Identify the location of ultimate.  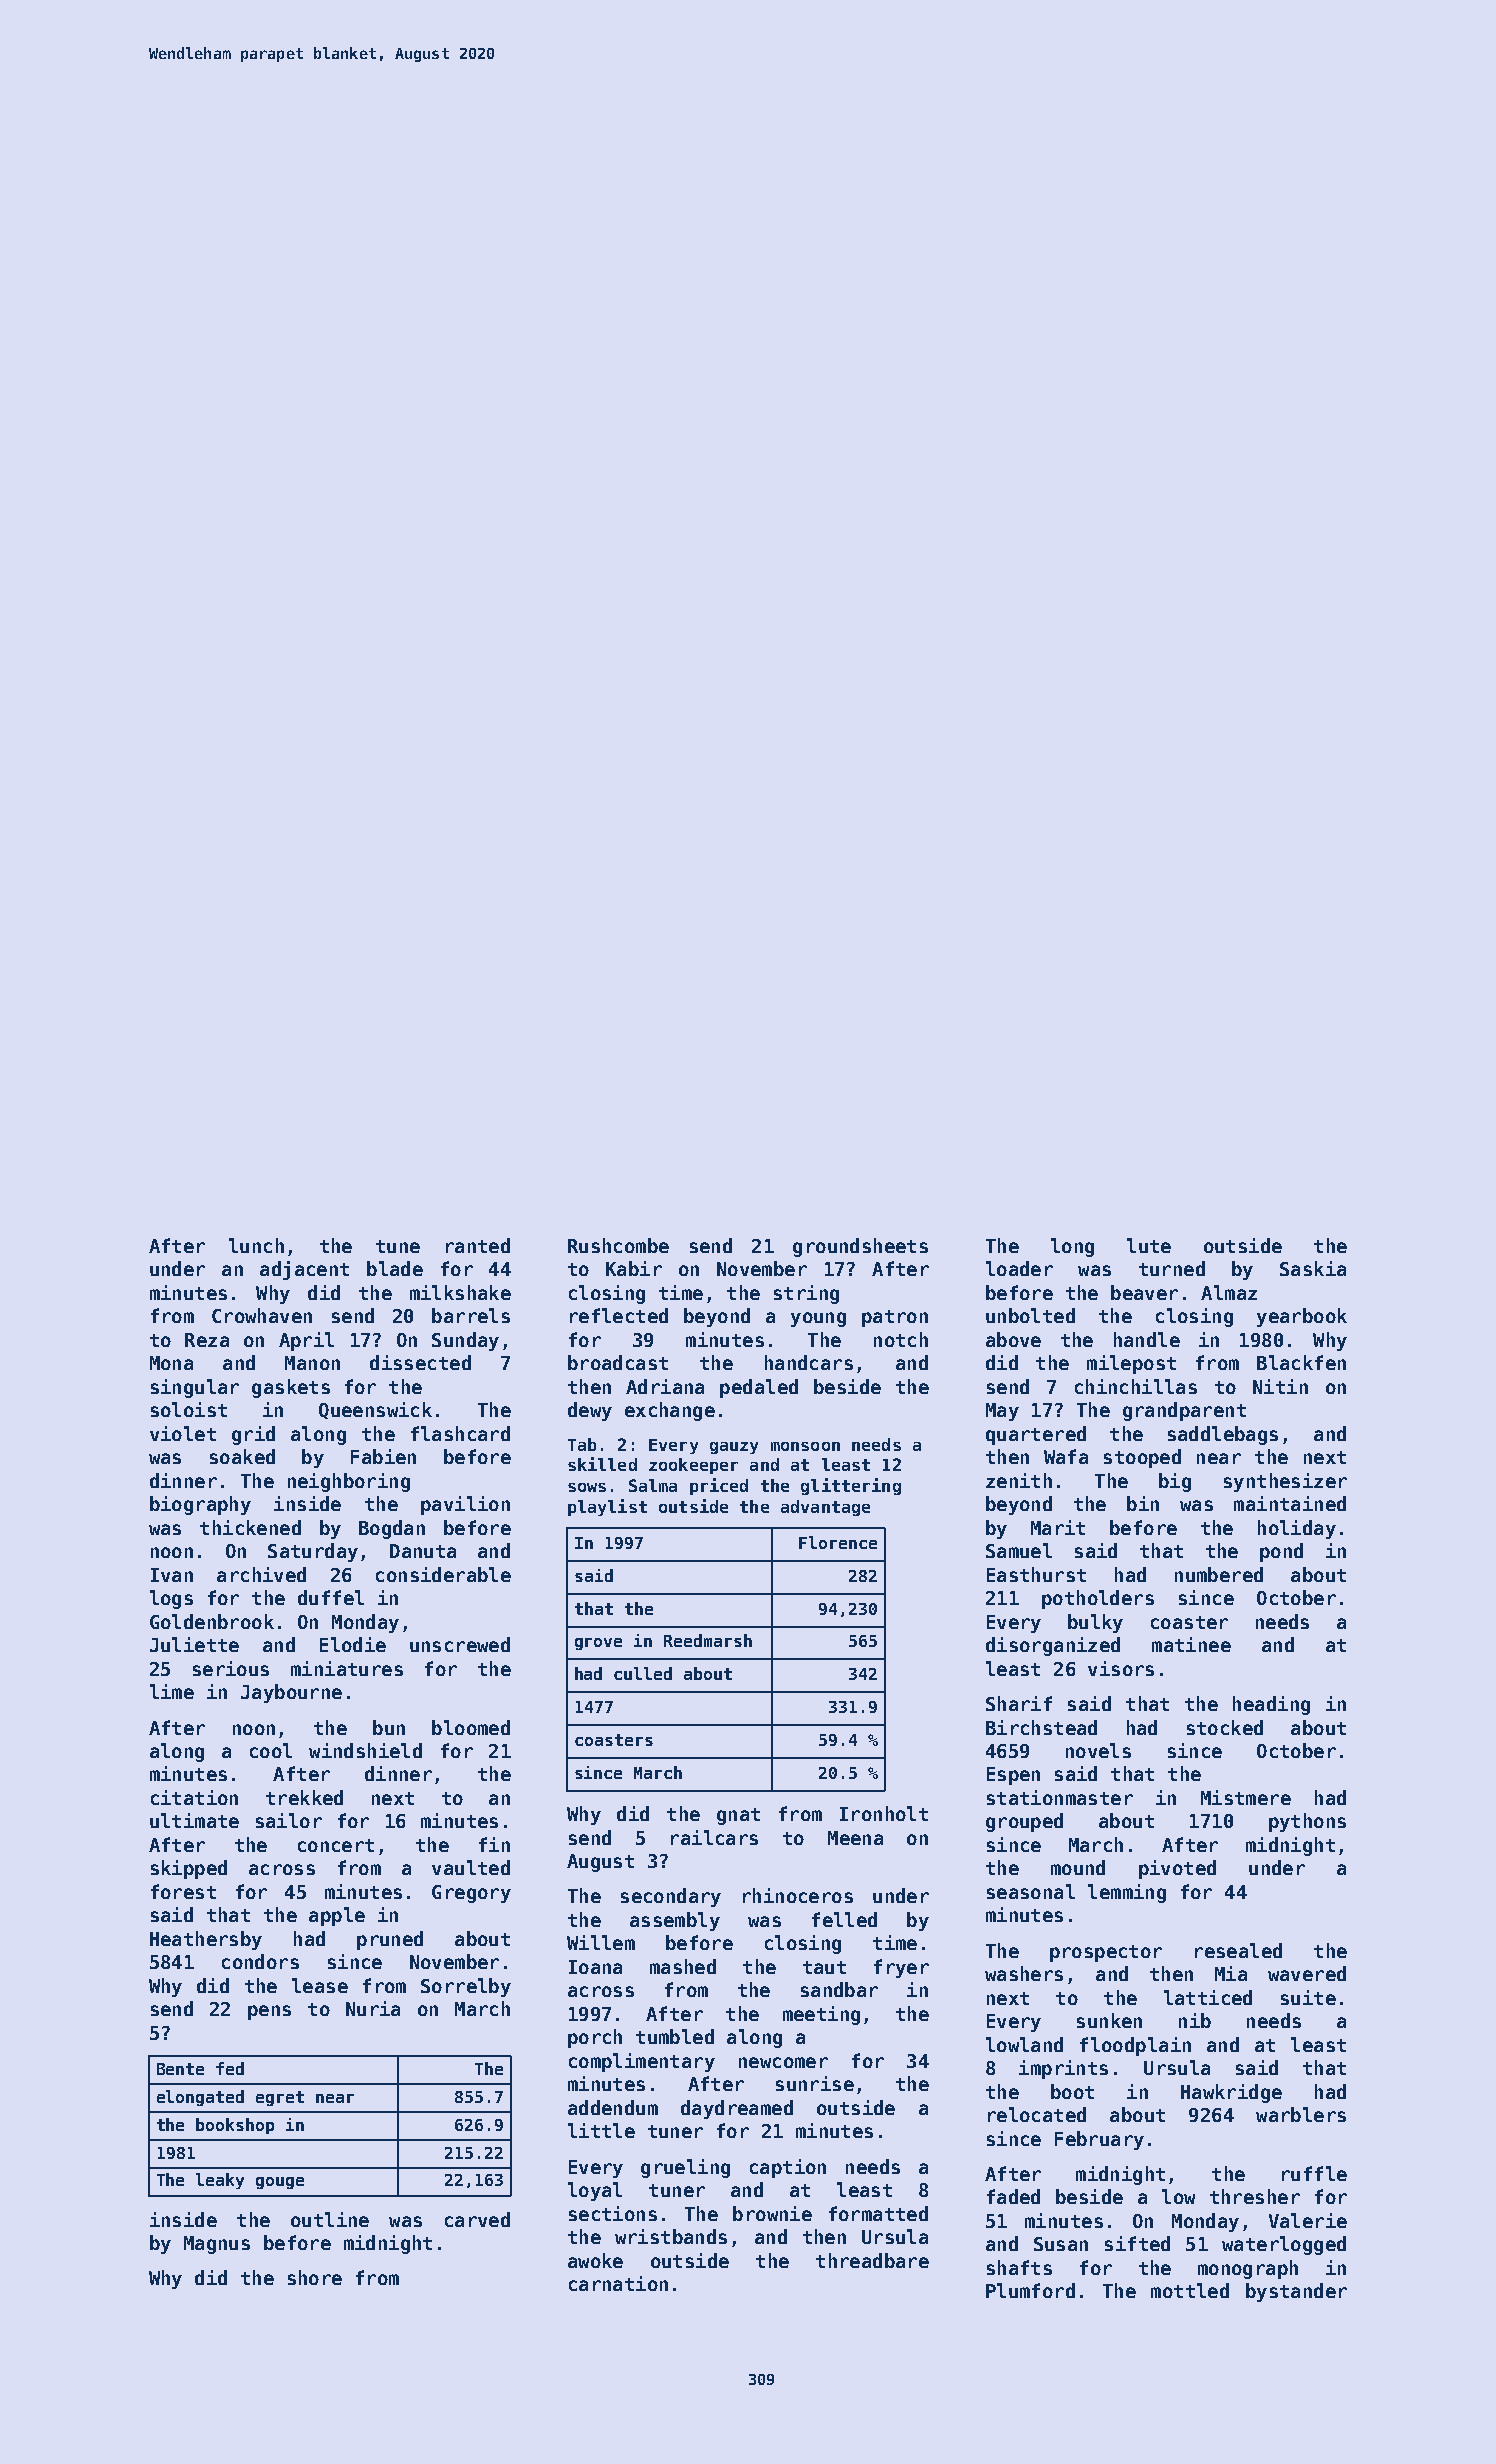
(194, 1820).
